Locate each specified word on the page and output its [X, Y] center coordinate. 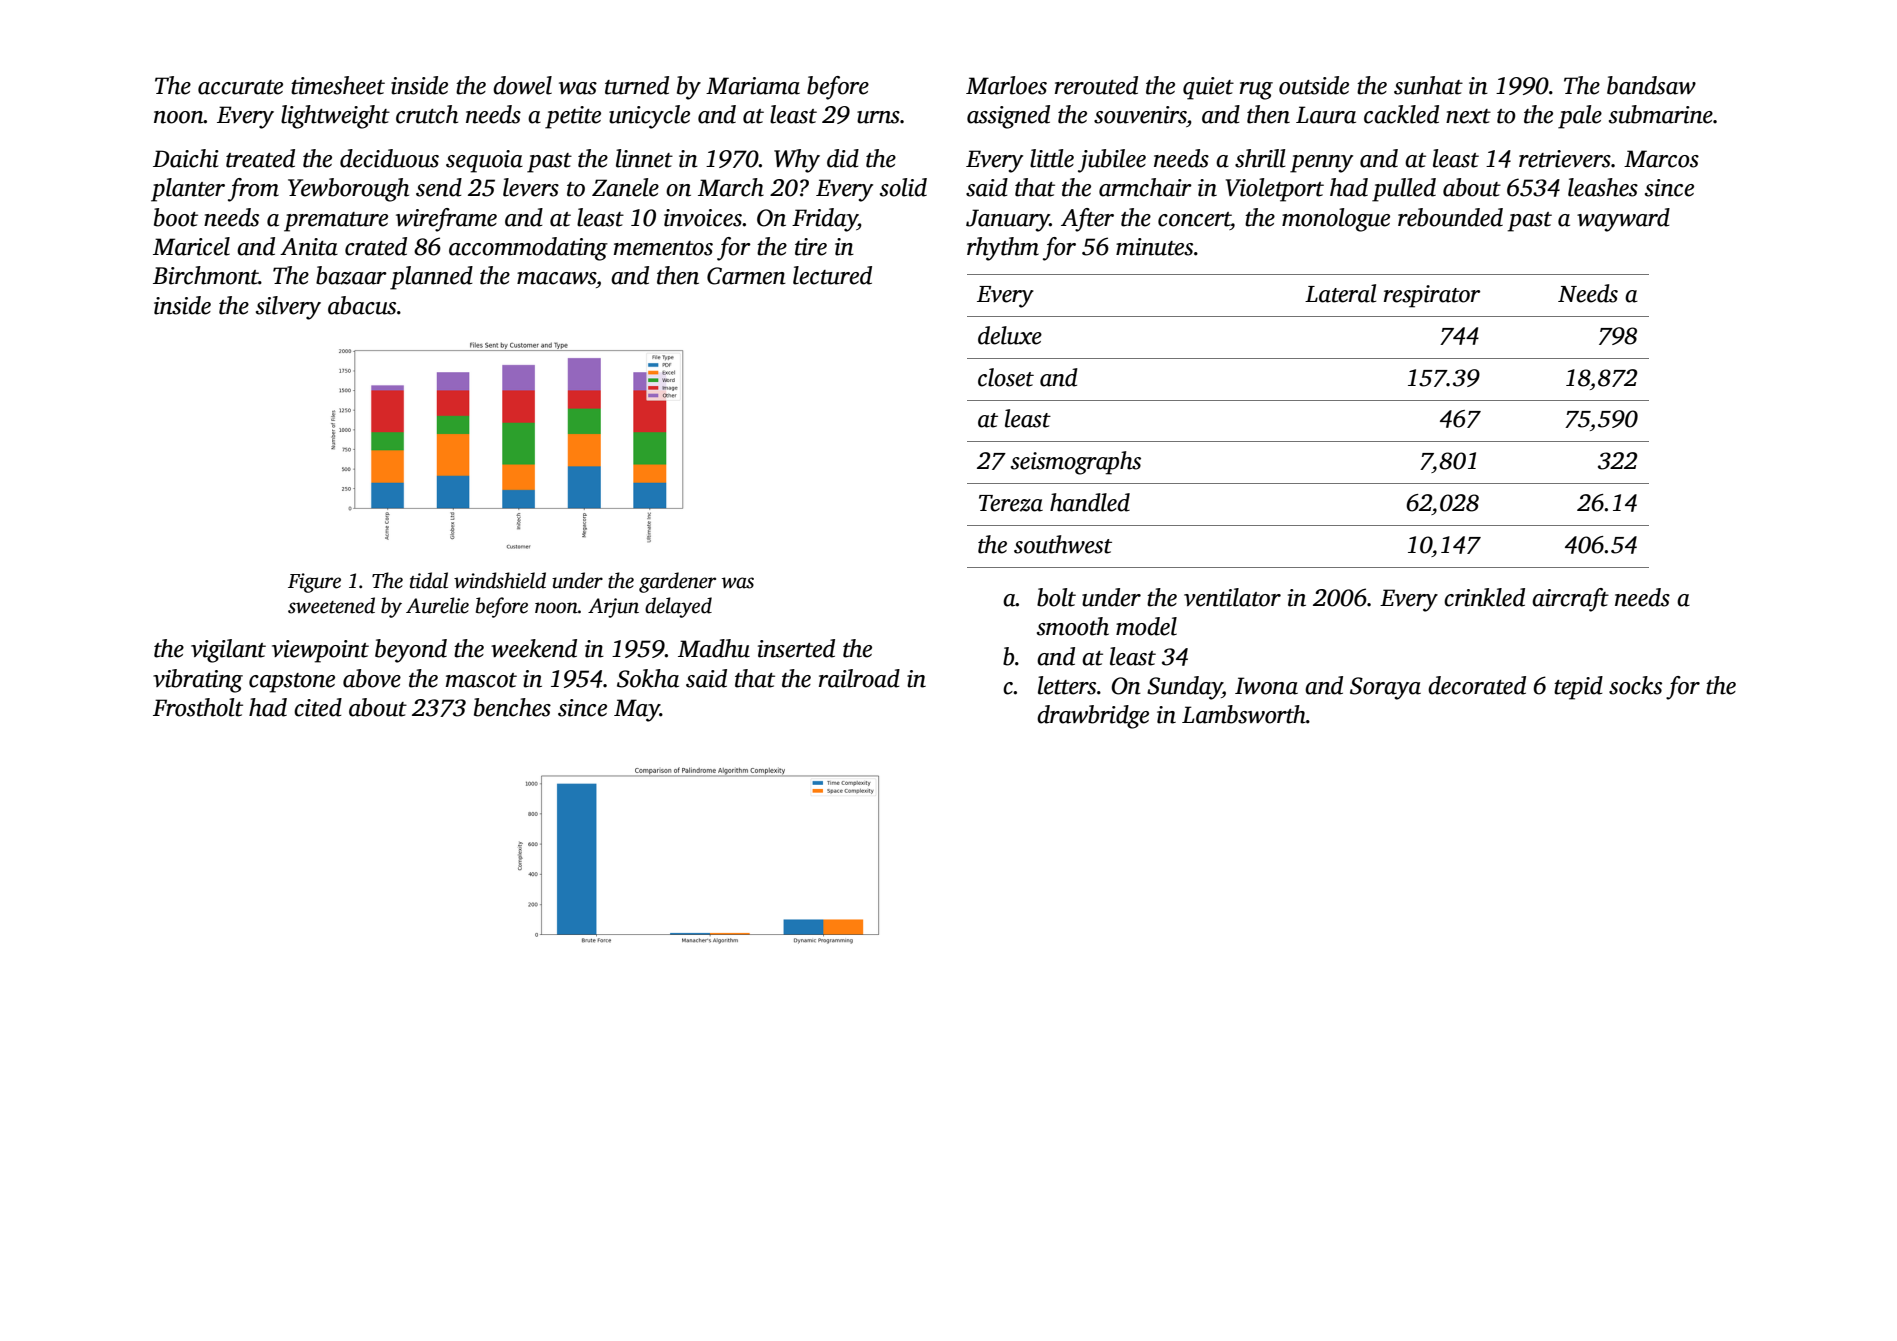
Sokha [648, 678]
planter [188, 190]
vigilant [228, 651]
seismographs [1076, 463]
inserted [796, 648]
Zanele [625, 187]
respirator [1432, 296]
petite [573, 117]
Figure [314, 583]
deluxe [1010, 335]
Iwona [1266, 686]
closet [1006, 377]
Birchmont [206, 275]
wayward [1623, 220]
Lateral [1340, 293]
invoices [703, 218]
